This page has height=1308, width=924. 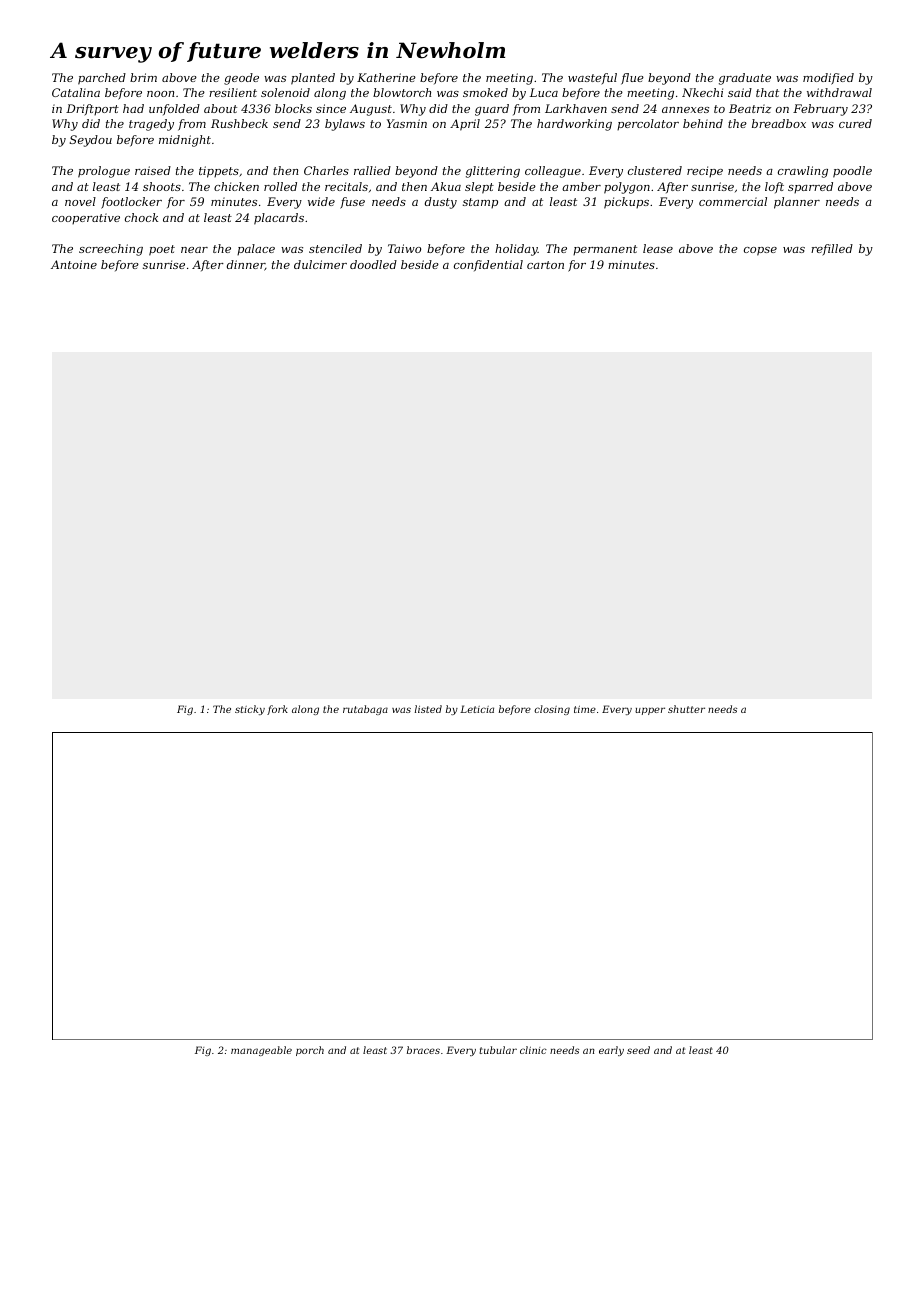 What do you see at coordinates (310, 1051) in the page?
I see `porch` at bounding box center [310, 1051].
